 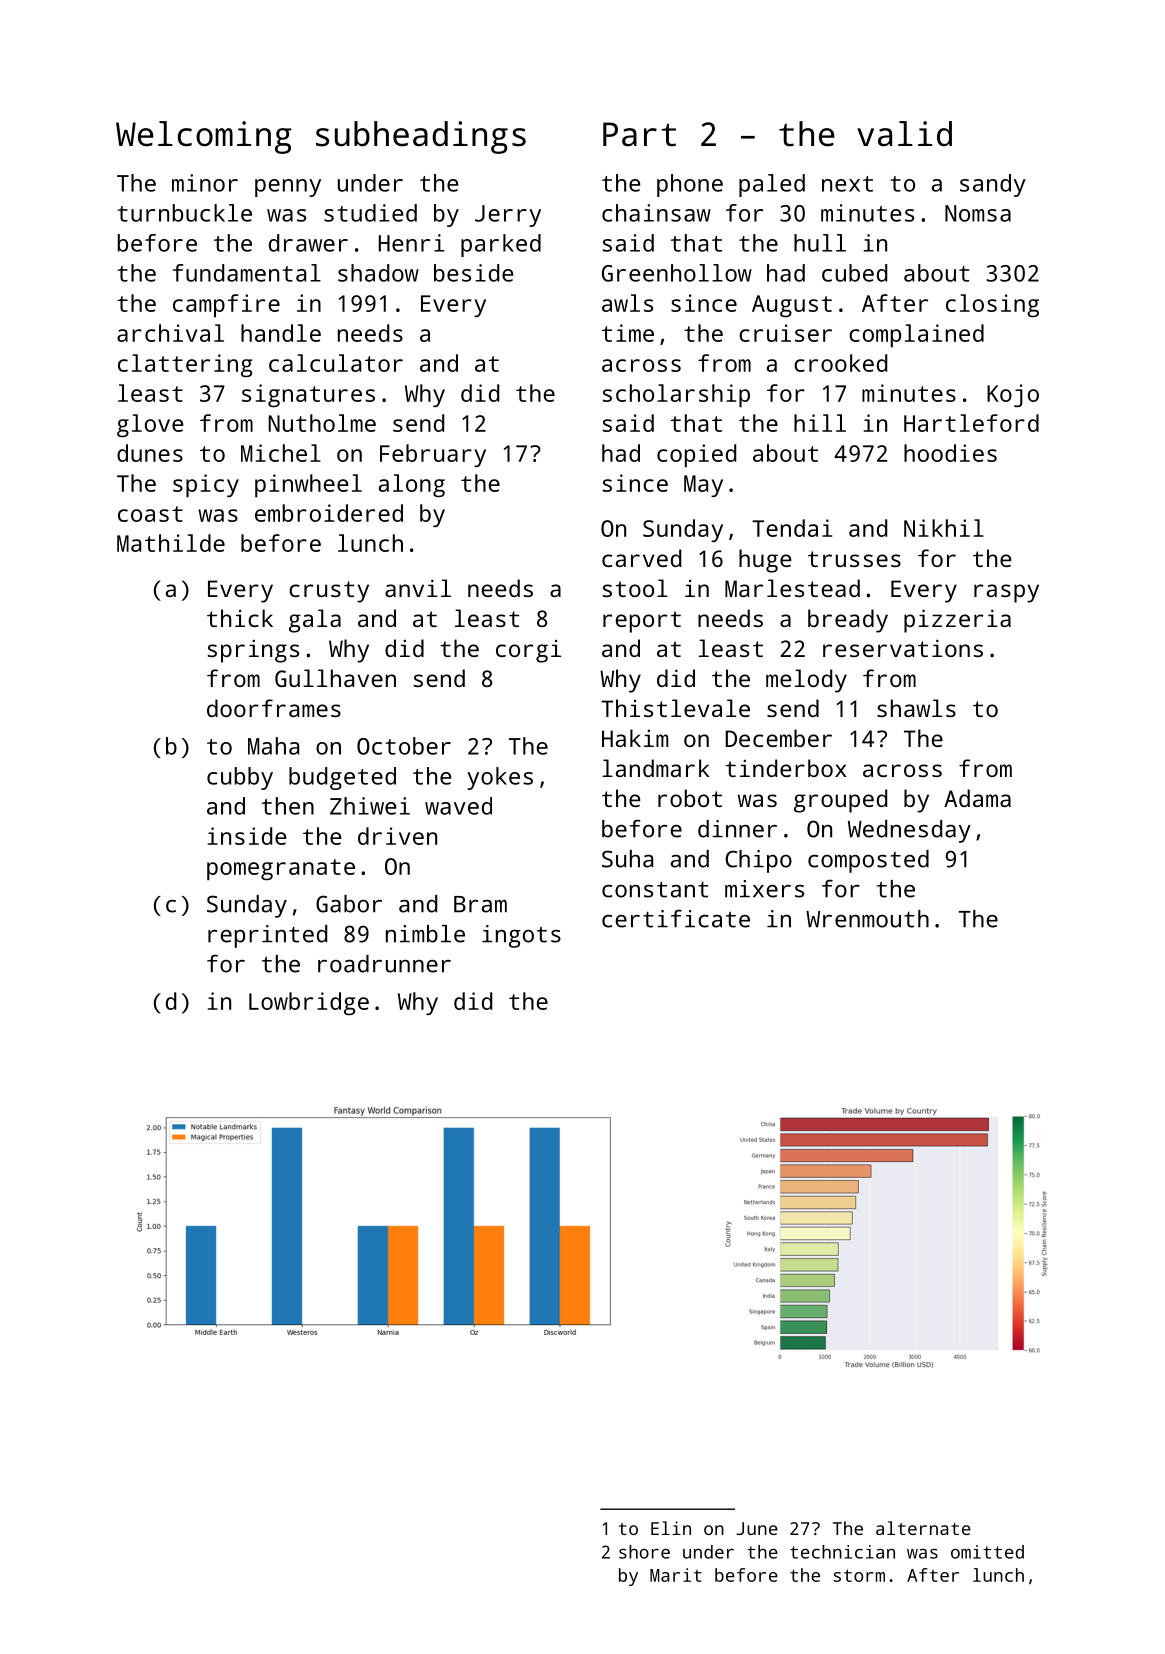 What do you see at coordinates (655, 889) in the screenshot?
I see `constant` at bounding box center [655, 889].
